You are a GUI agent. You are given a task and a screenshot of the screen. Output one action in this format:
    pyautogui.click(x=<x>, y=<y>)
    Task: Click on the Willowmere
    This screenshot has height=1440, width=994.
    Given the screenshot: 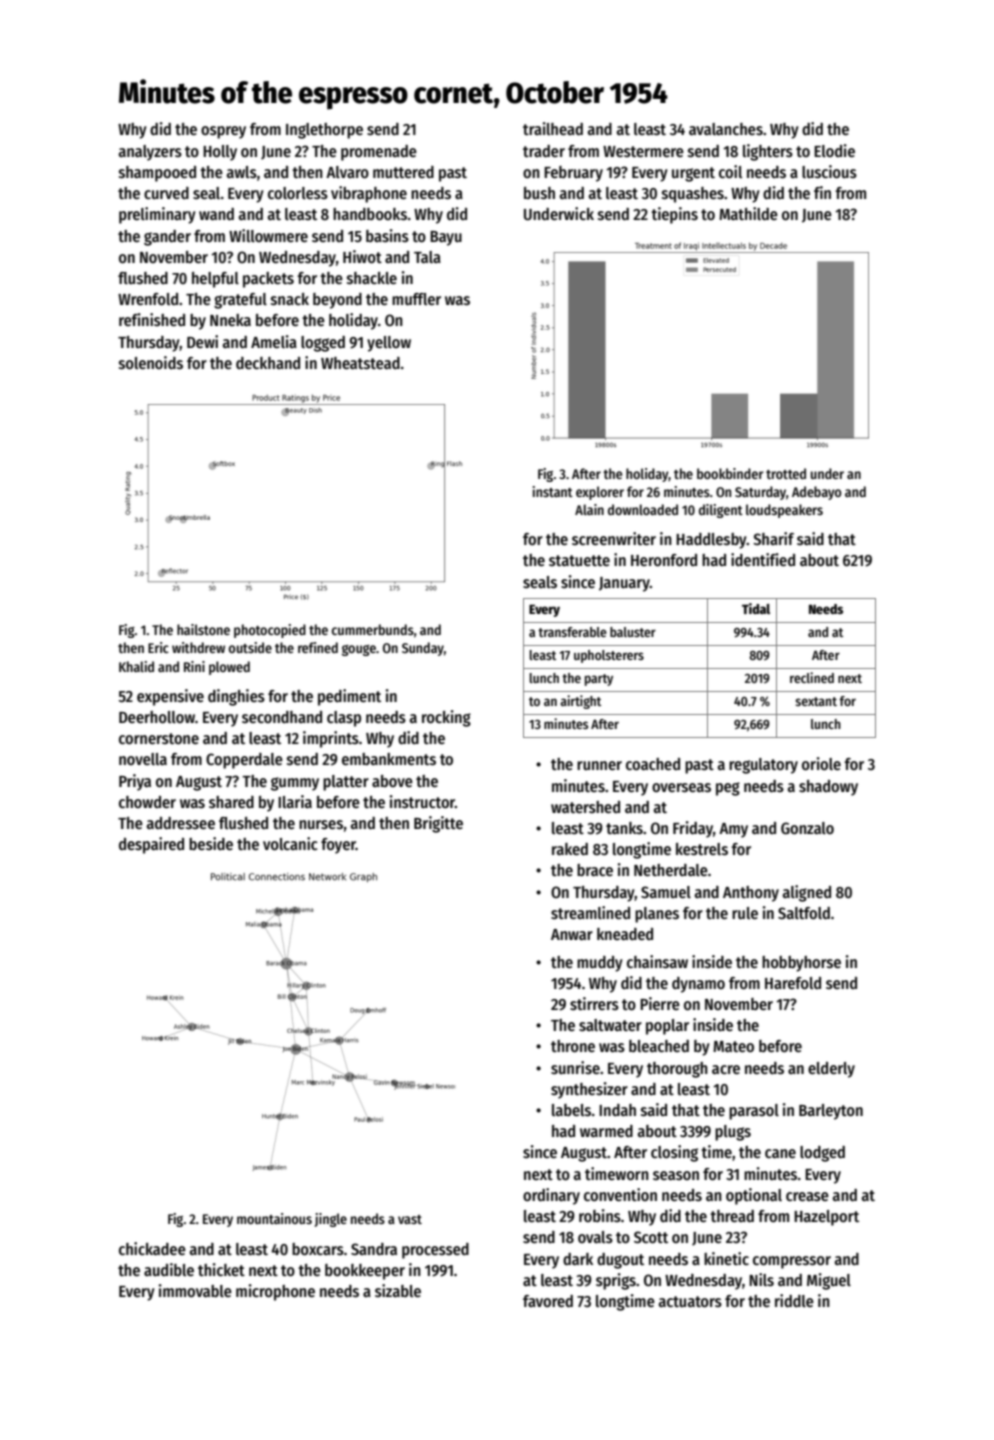 What is the action you would take?
    pyautogui.click(x=268, y=235)
